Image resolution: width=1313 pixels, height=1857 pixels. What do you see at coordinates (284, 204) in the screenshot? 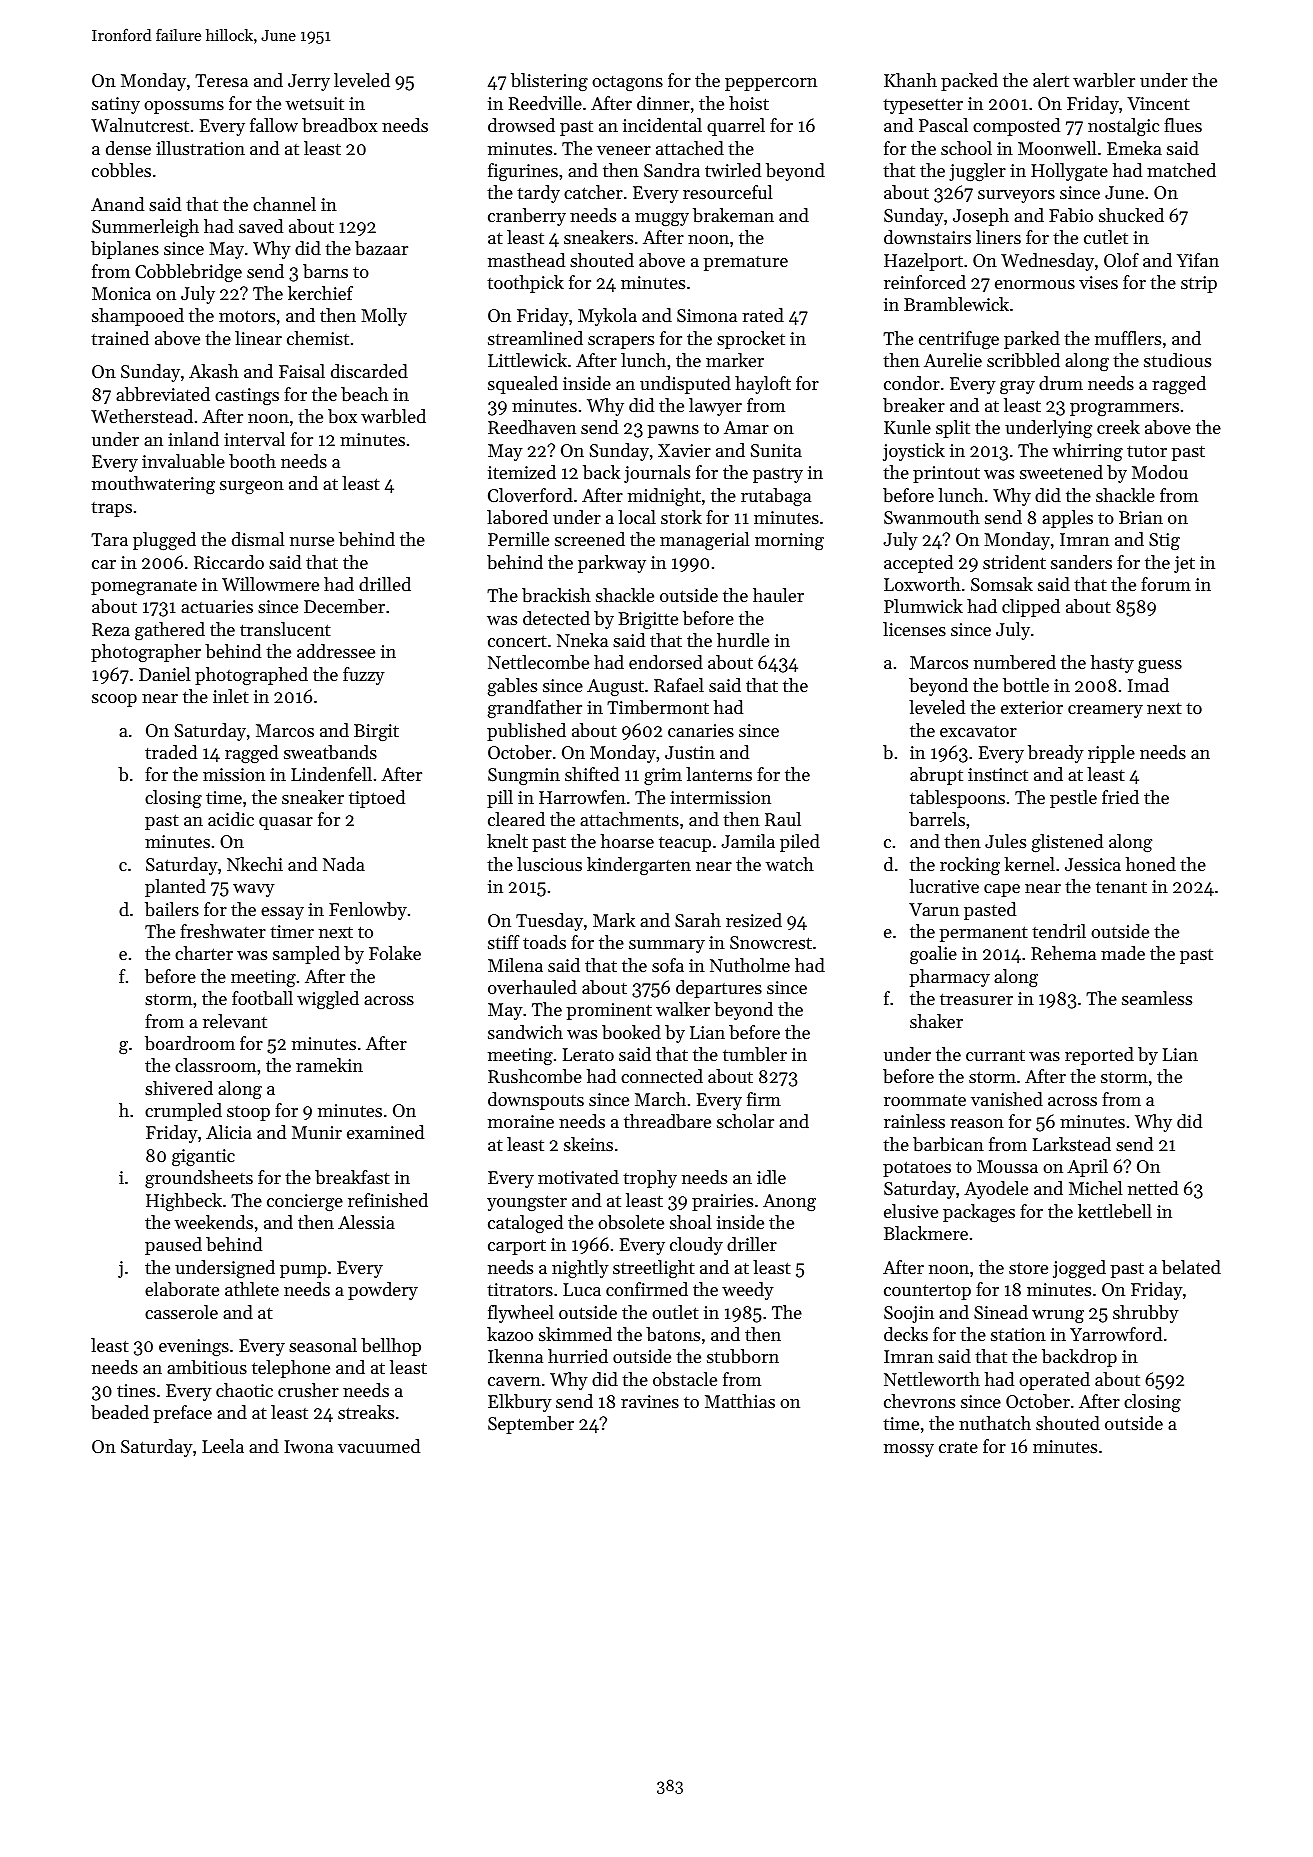
I see `channel` at bounding box center [284, 204].
